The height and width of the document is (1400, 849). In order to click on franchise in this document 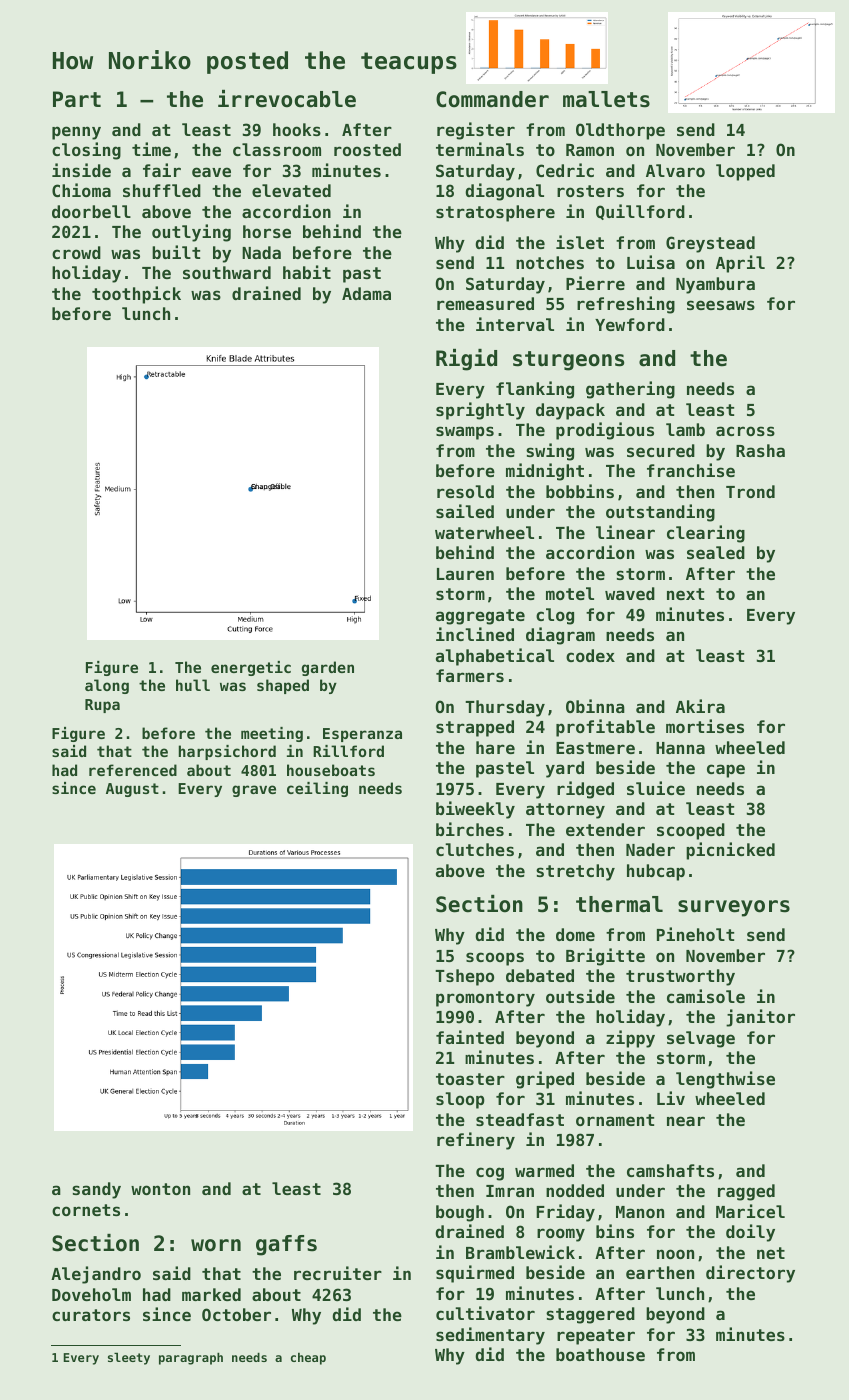, I will do `click(691, 470)`.
